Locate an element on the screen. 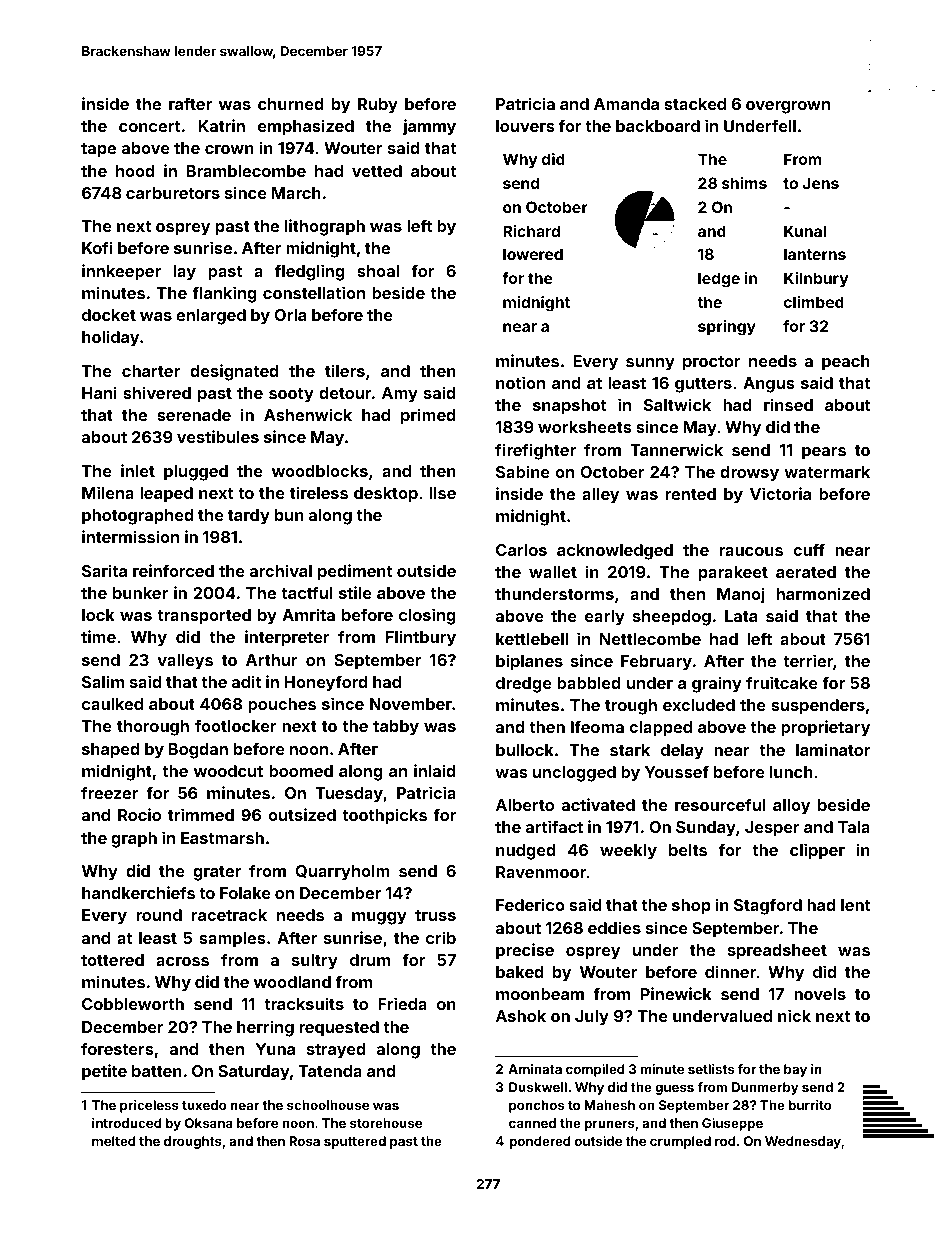  concert is located at coordinates (149, 126).
